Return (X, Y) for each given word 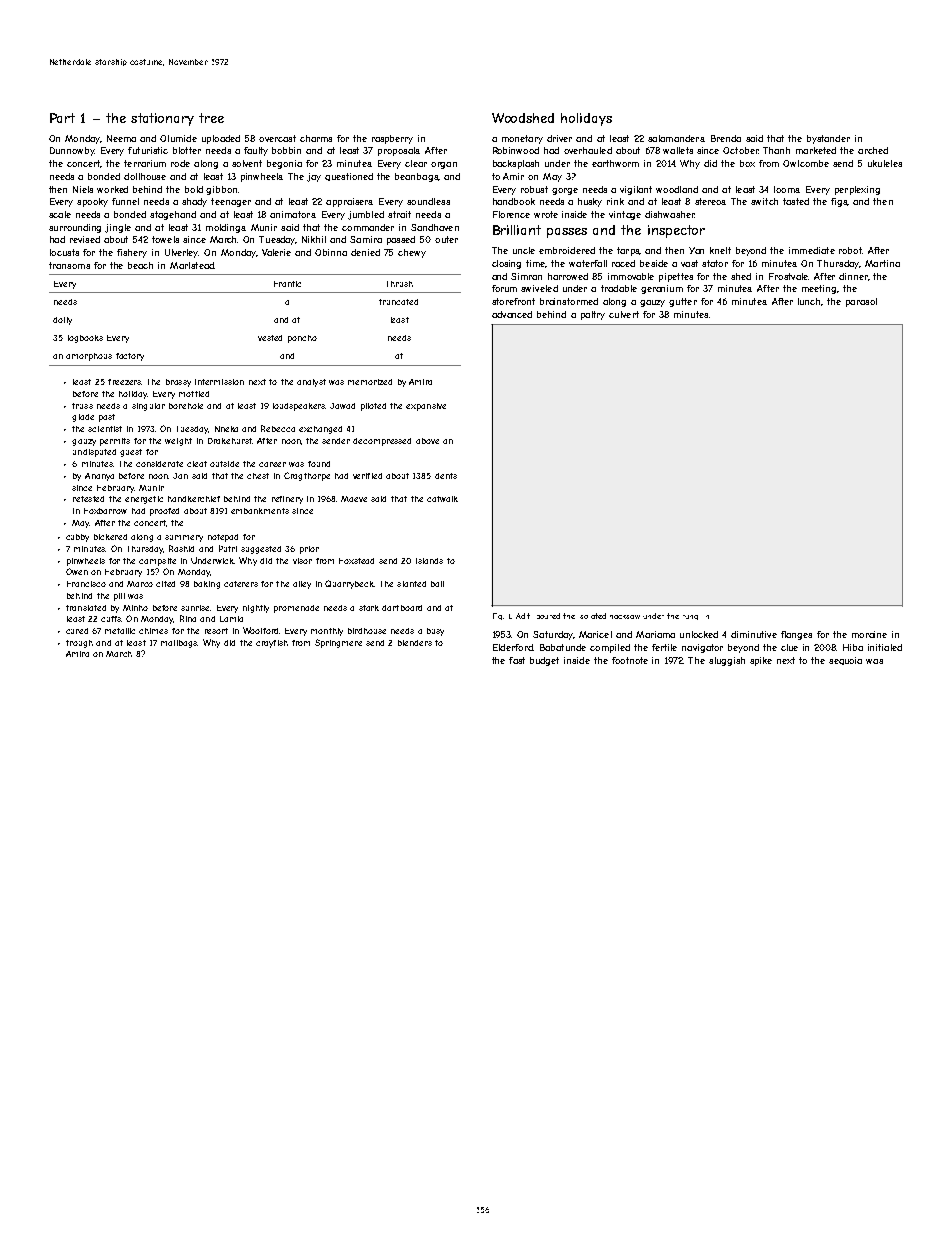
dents (446, 476)
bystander (828, 139)
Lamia (231, 619)
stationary (162, 119)
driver (559, 138)
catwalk (442, 499)
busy (435, 632)
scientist (105, 429)
